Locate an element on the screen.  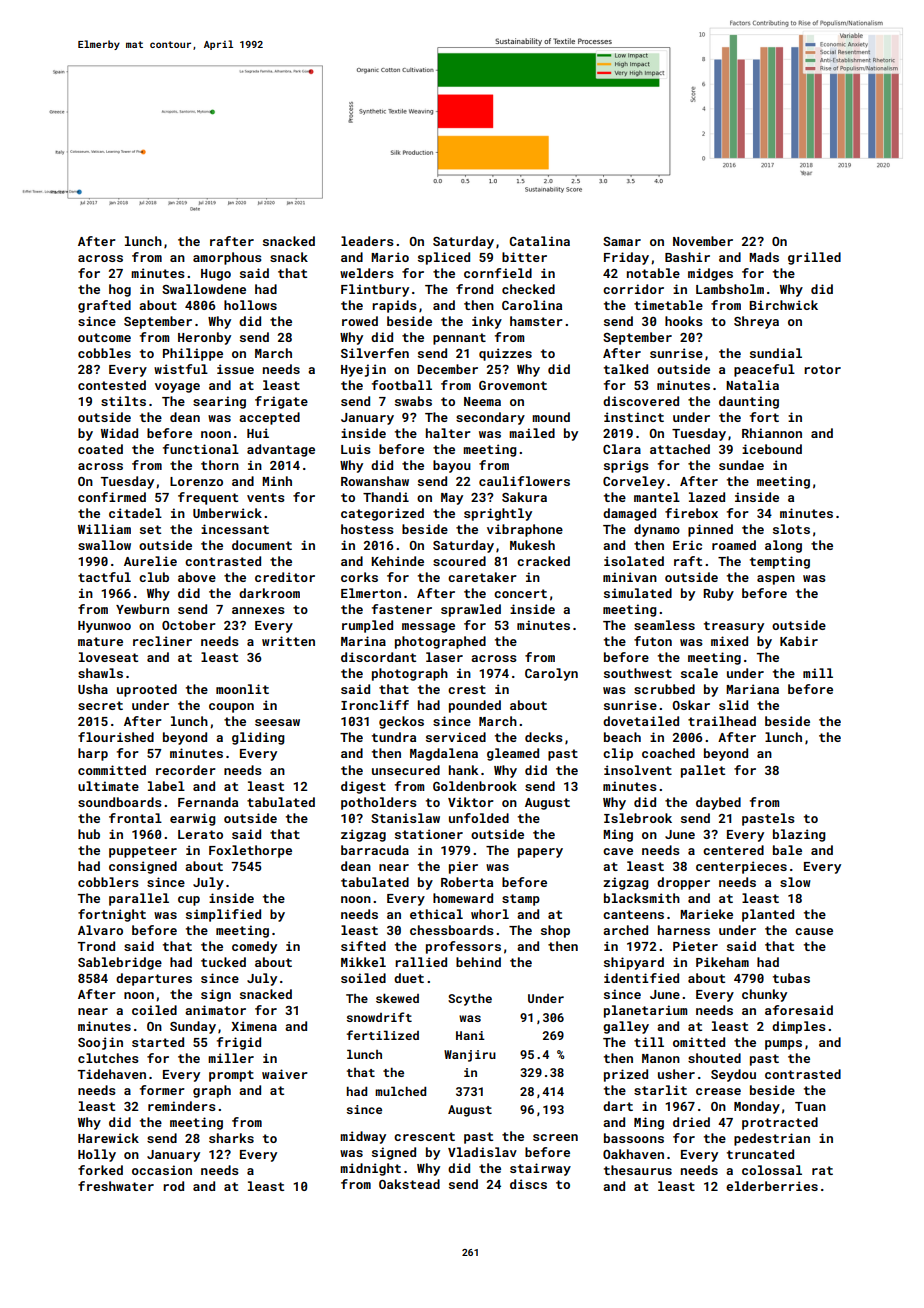
isolated is located at coordinates (634, 561).
